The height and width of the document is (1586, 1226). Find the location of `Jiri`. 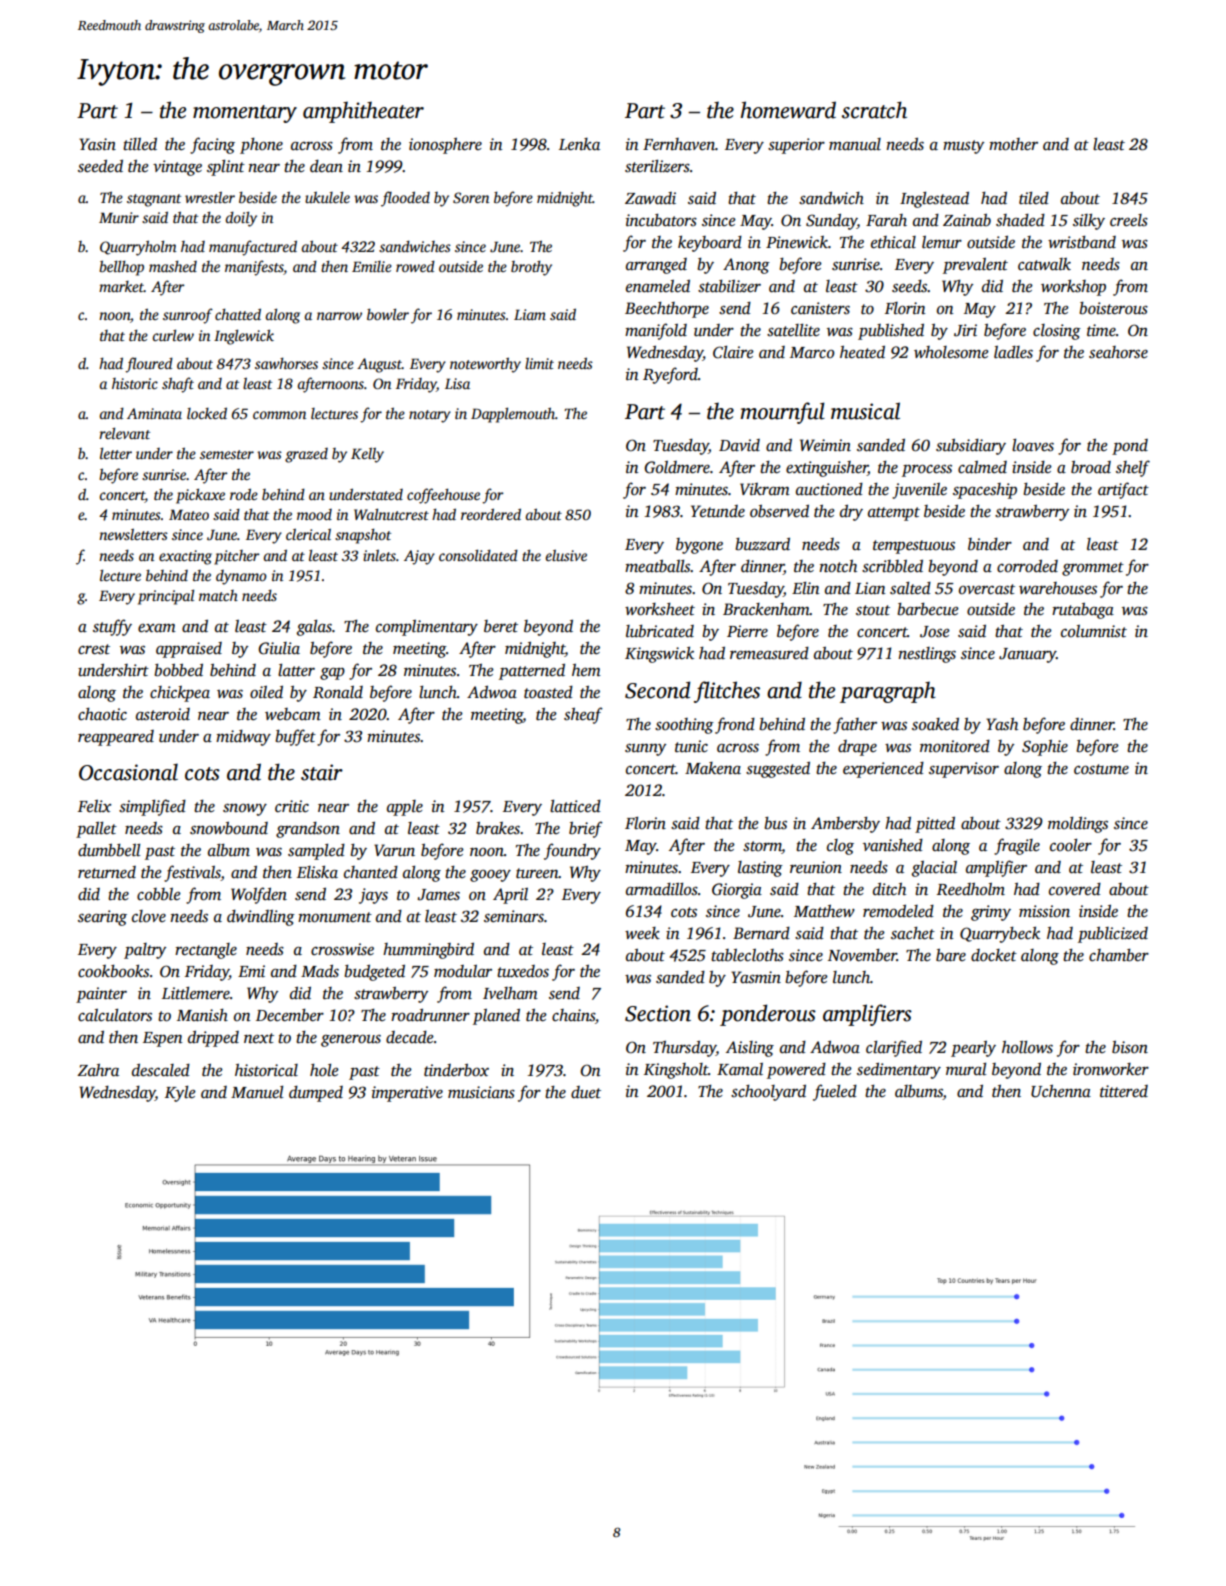

Jiri is located at coordinates (965, 330).
